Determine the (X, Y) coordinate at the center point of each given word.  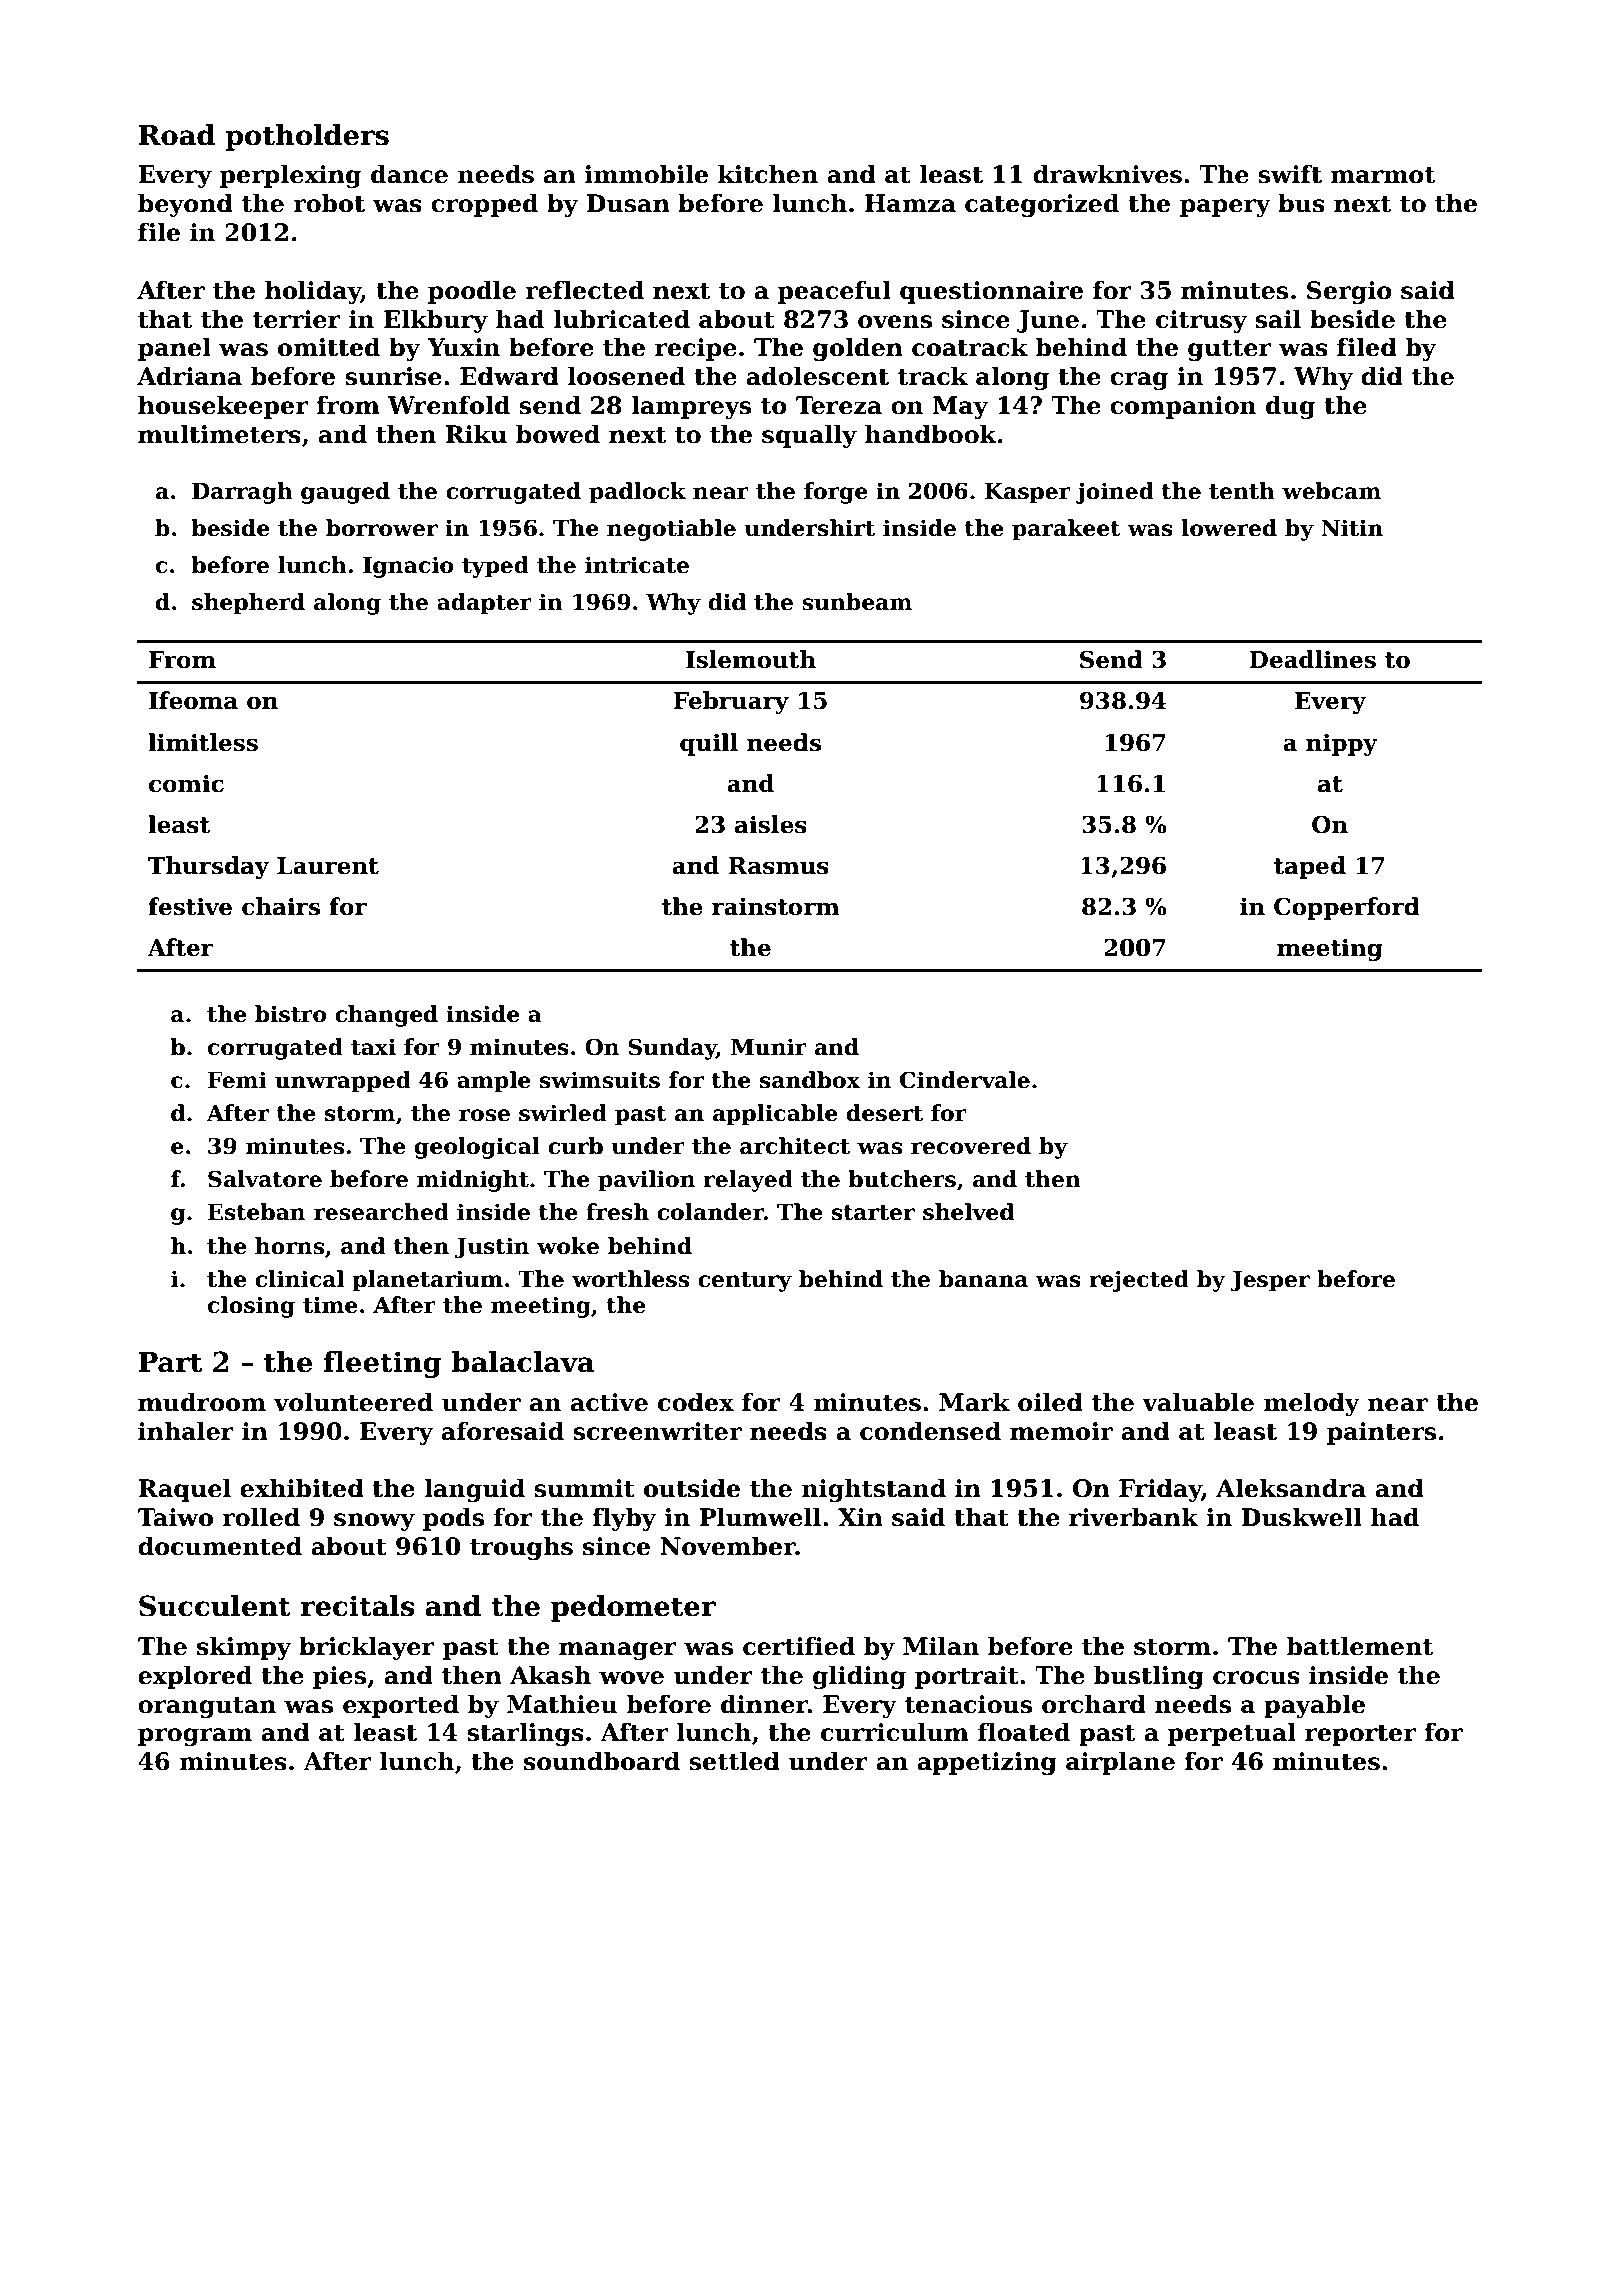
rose (484, 1115)
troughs (521, 1548)
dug (1290, 407)
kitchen (768, 174)
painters (1381, 1433)
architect (795, 1146)
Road (177, 135)
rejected (1139, 1281)
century (745, 1282)
